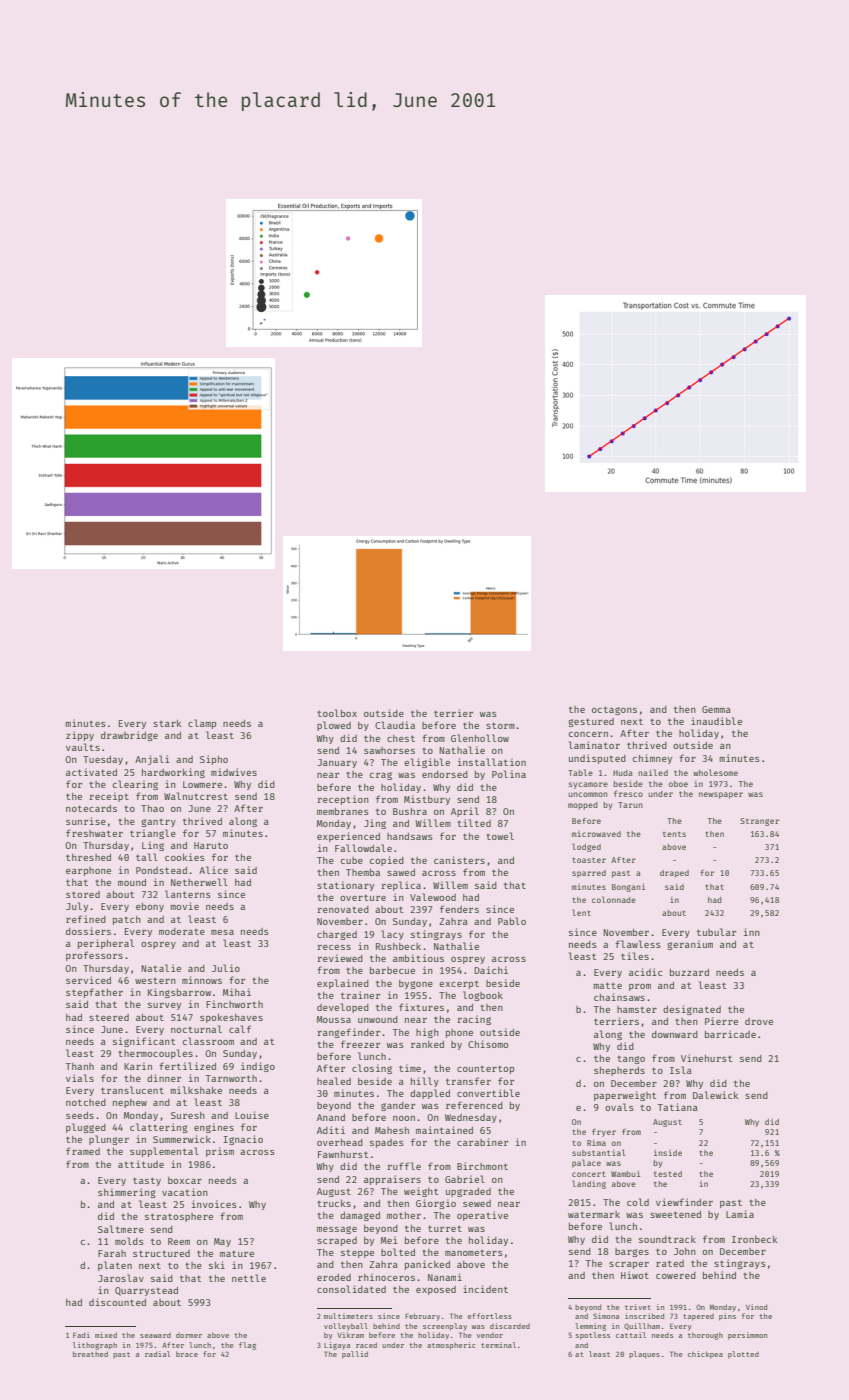  Describe the element at coordinates (187, 1354) in the image. I see `brace` at that location.
